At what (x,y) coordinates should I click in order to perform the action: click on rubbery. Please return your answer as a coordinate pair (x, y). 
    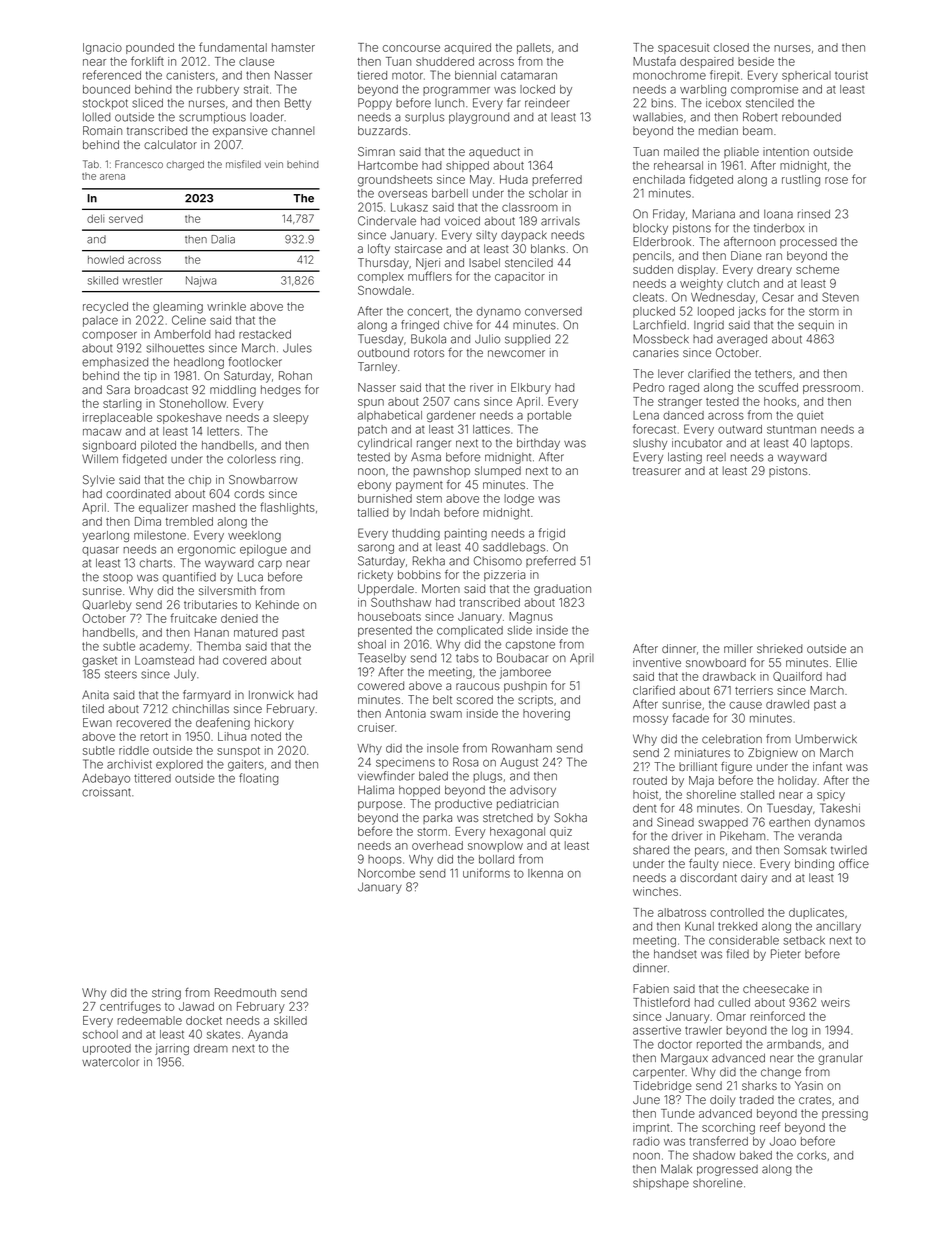
    Looking at the image, I should click on (218, 90).
